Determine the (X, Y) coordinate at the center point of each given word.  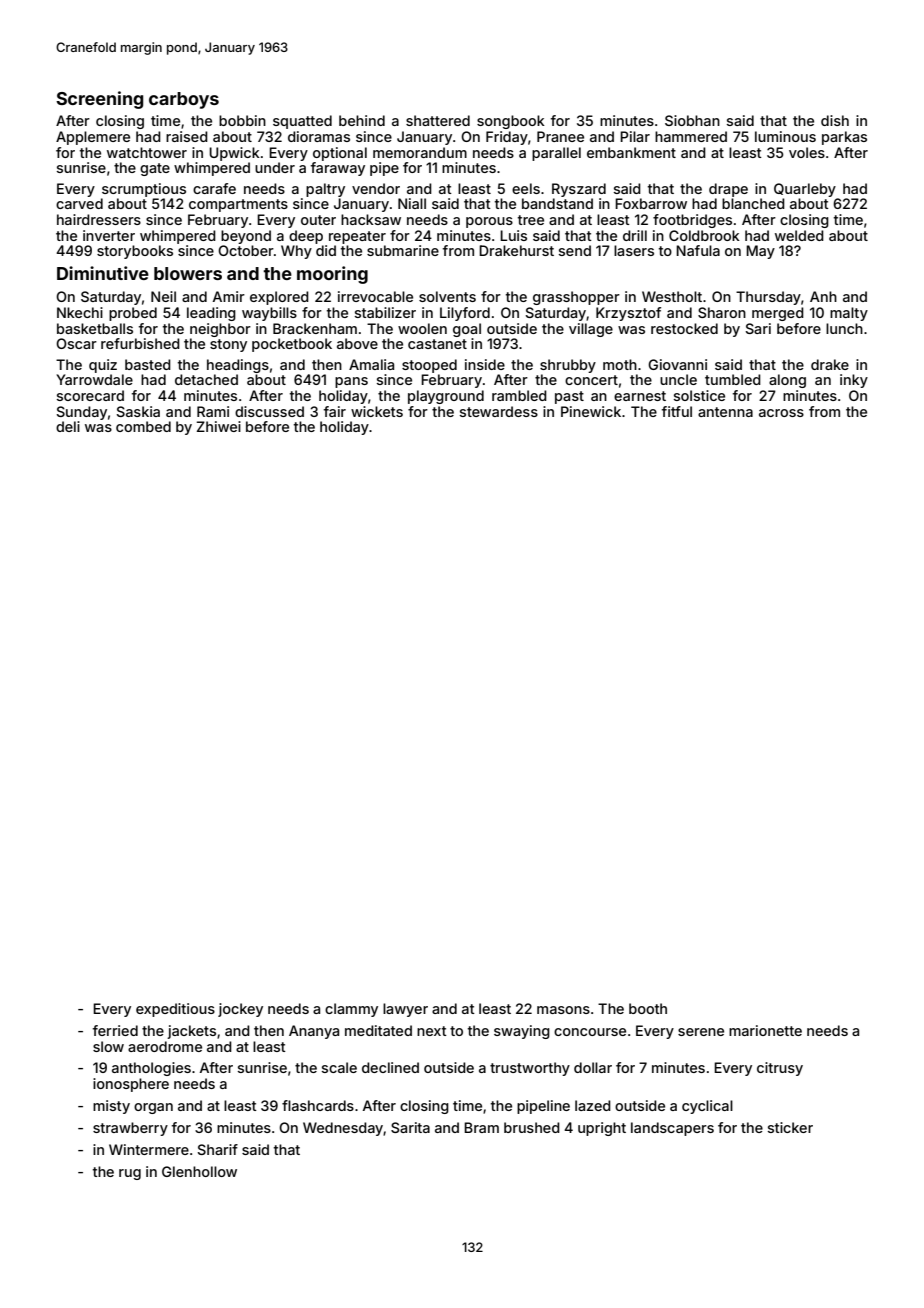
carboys (184, 100)
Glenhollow (199, 1171)
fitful (677, 411)
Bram (481, 1127)
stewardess (499, 411)
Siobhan (692, 120)
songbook (511, 122)
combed (143, 426)
